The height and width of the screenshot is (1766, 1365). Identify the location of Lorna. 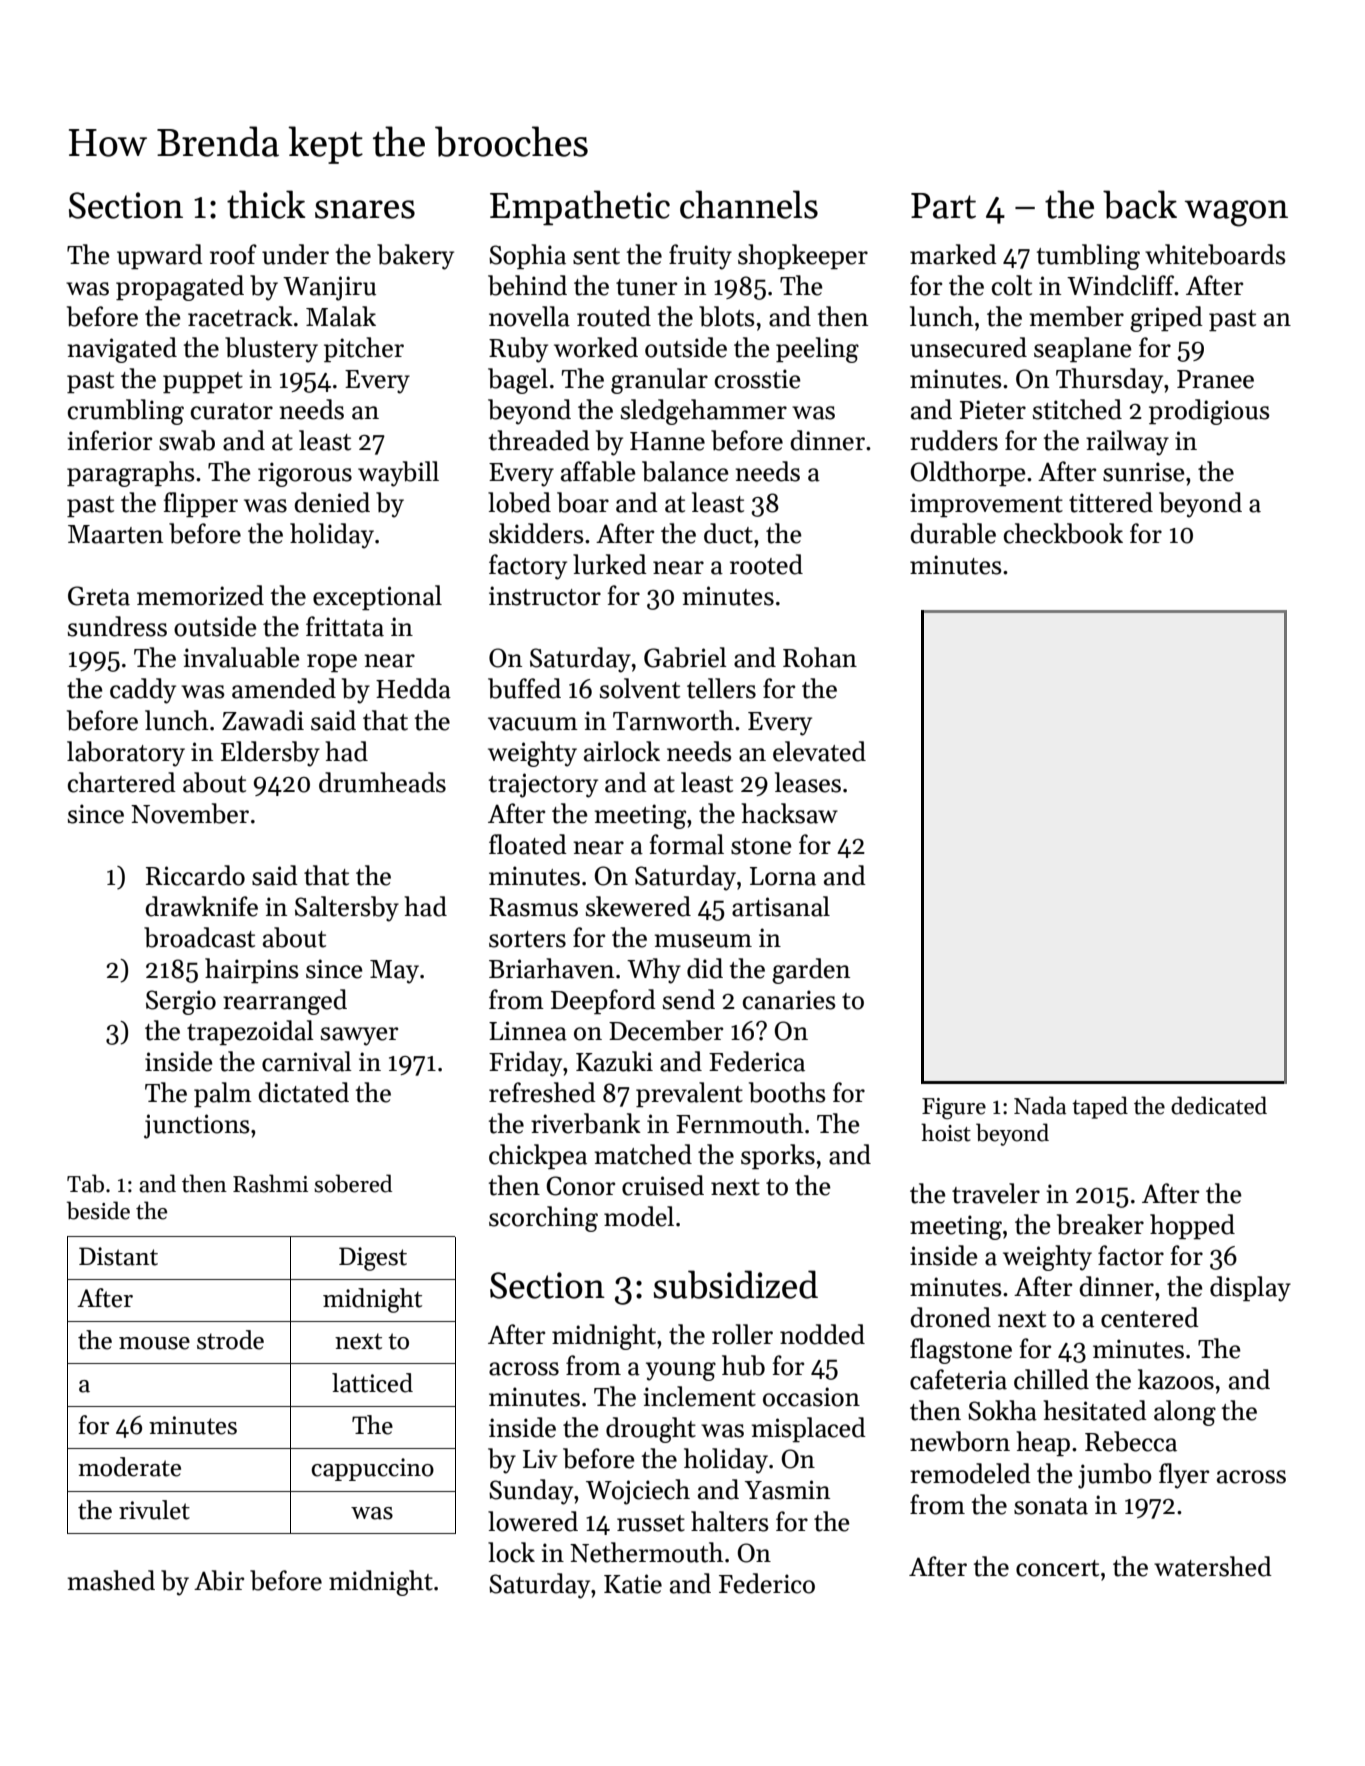
(783, 876).
